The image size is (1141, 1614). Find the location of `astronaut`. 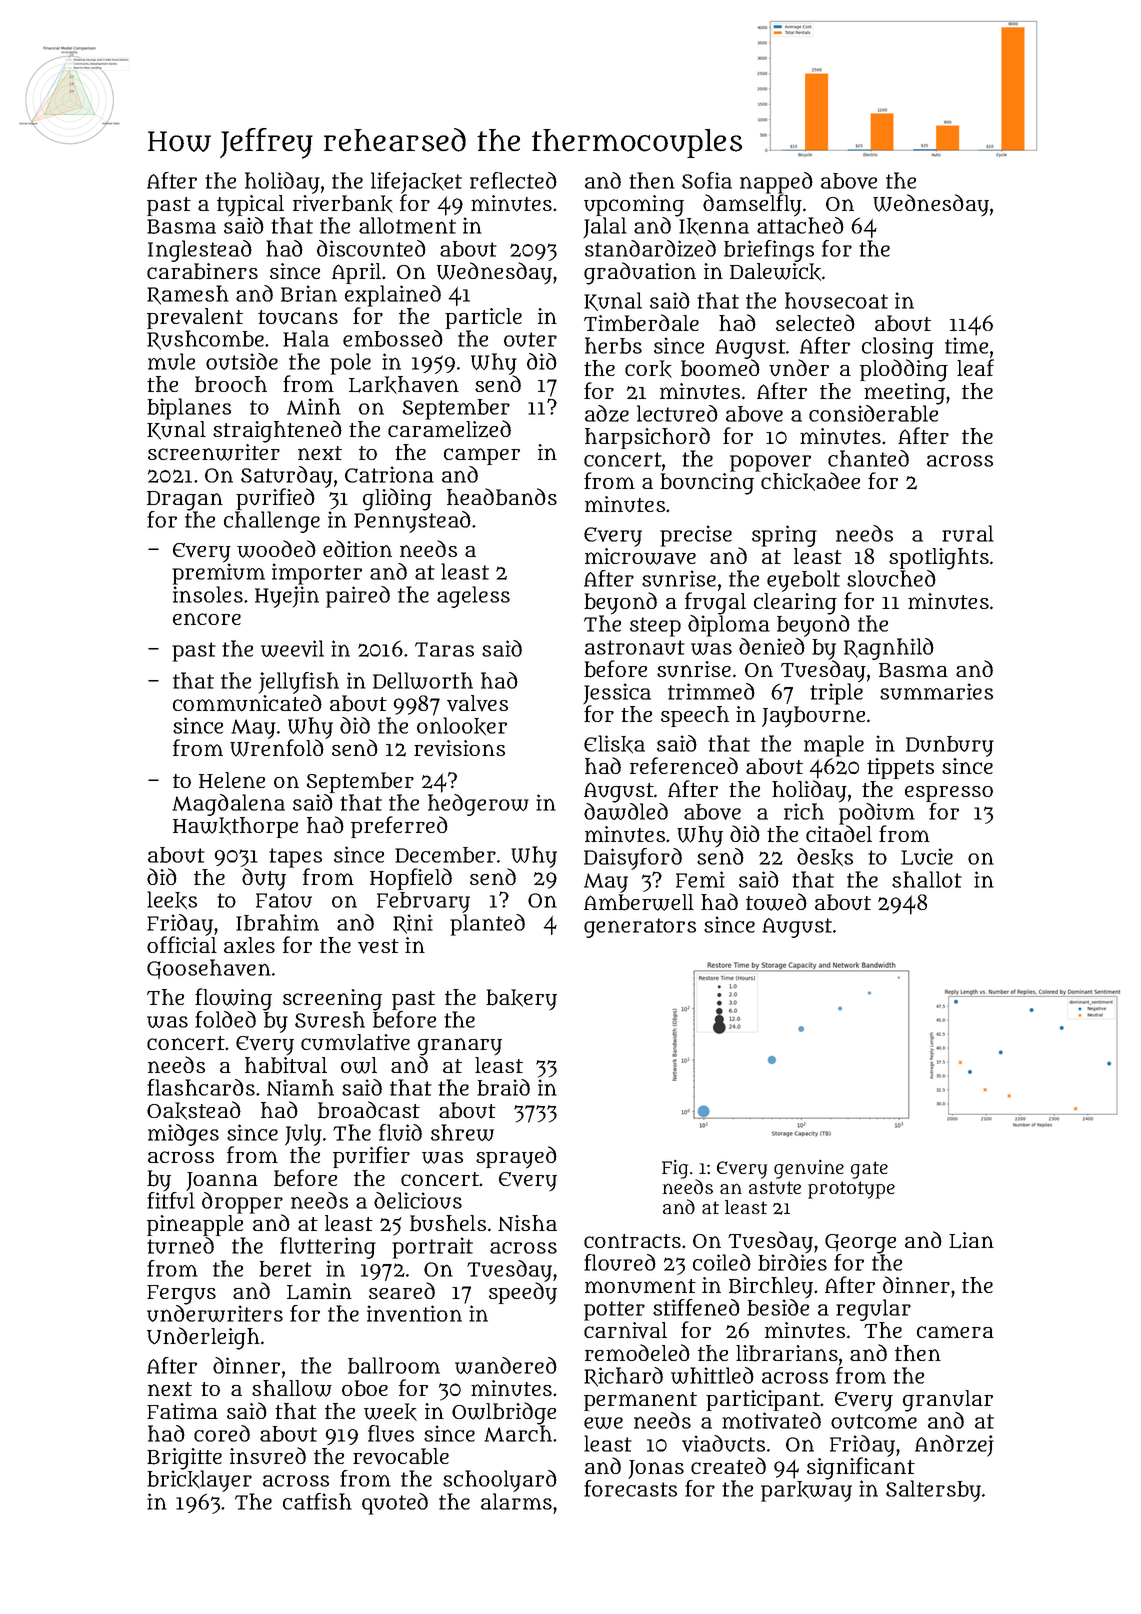

astronaut is located at coordinates (635, 647).
